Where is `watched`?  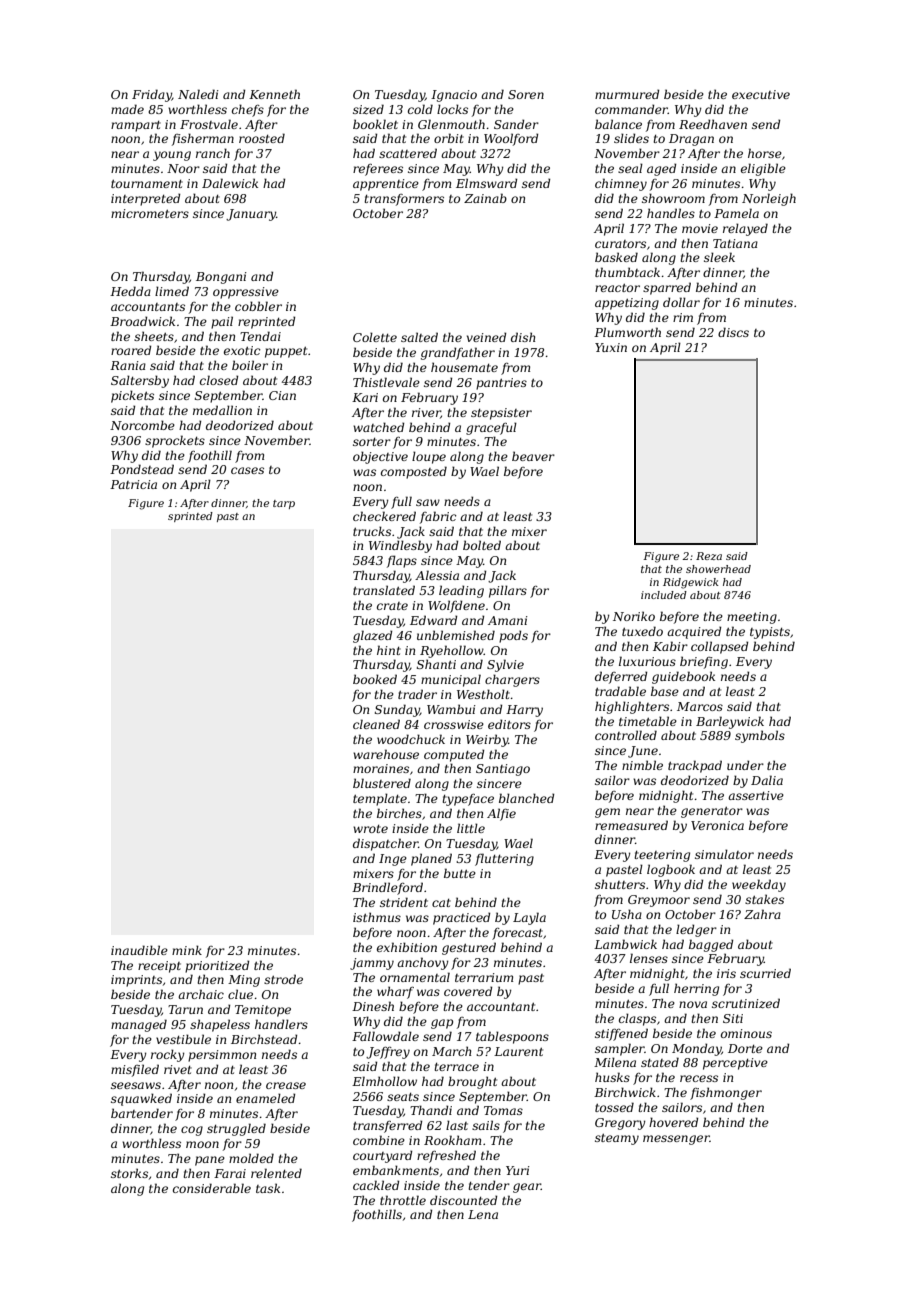
watched is located at coordinates (379, 427).
